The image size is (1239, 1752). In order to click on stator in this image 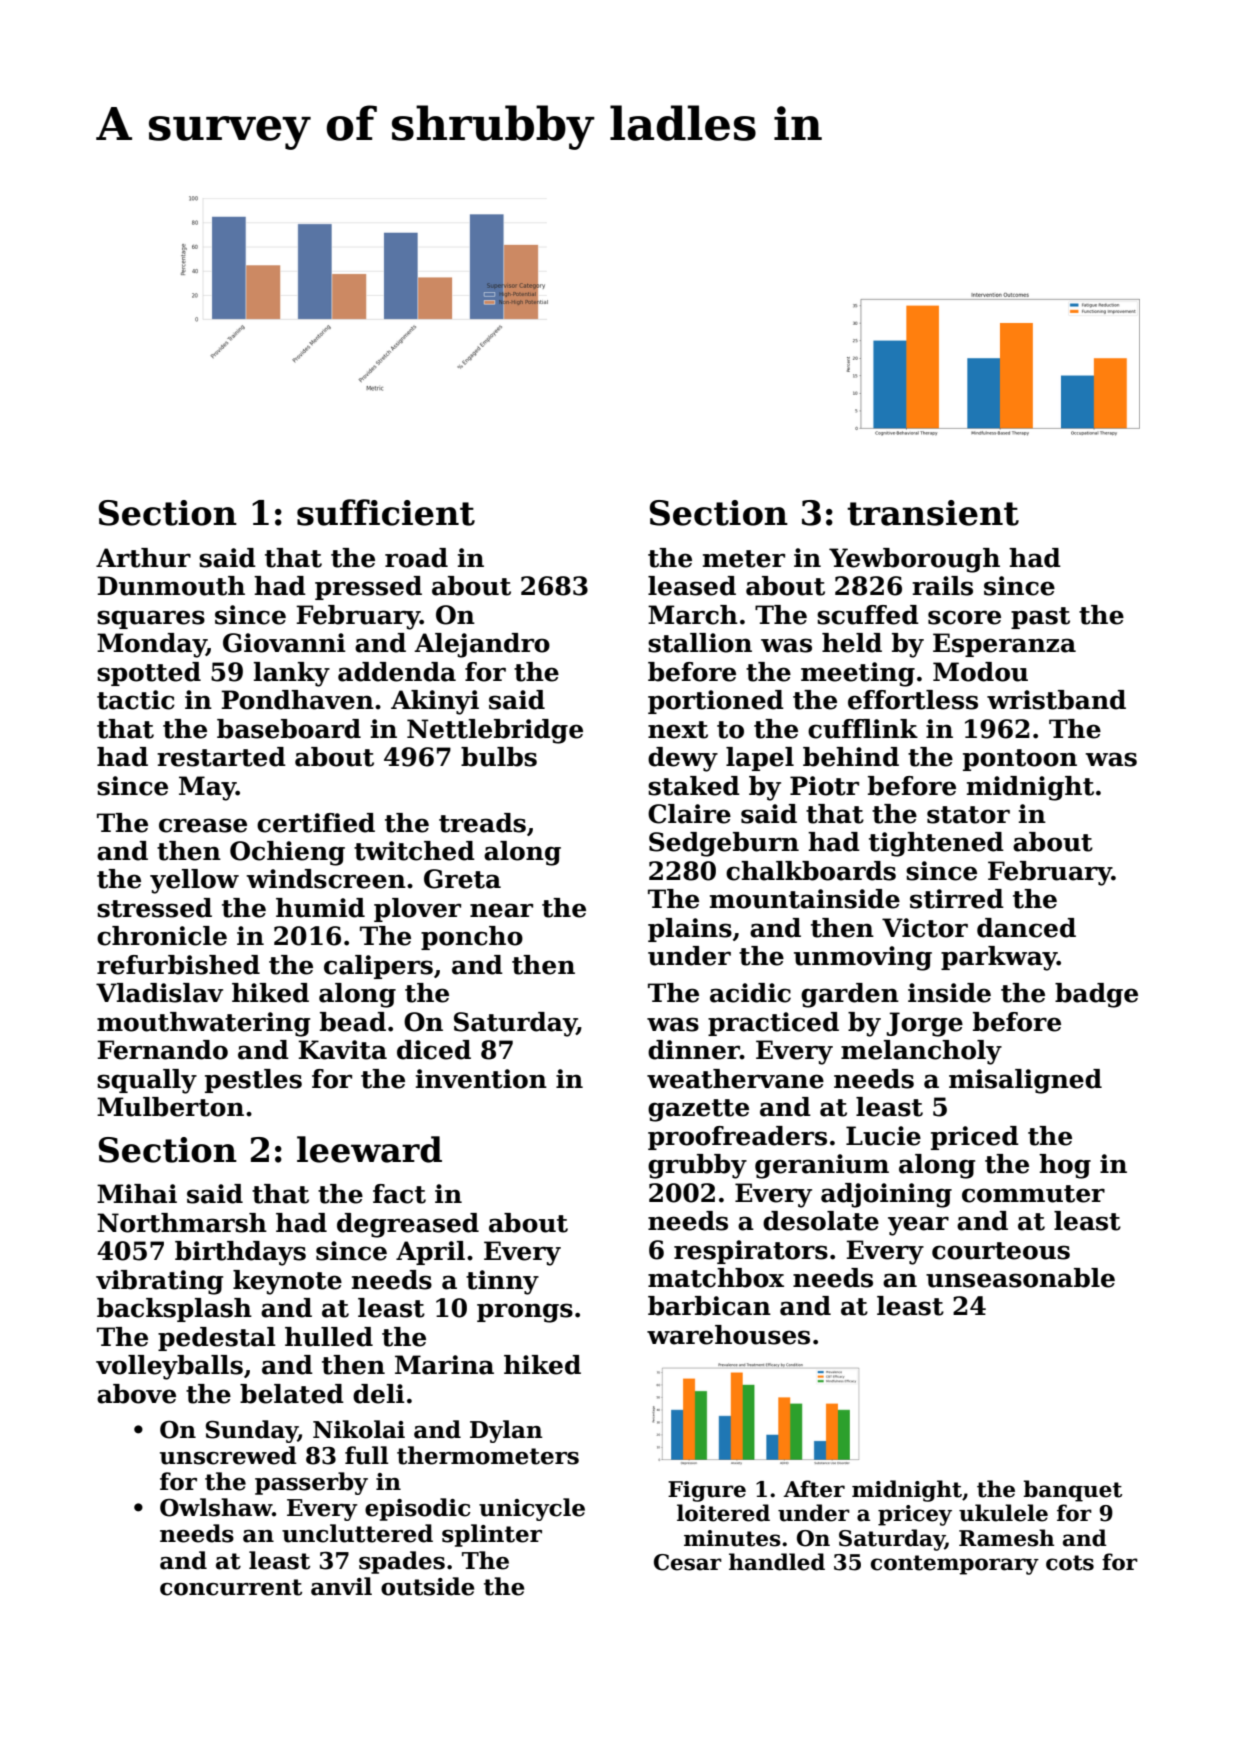, I will do `click(968, 815)`.
